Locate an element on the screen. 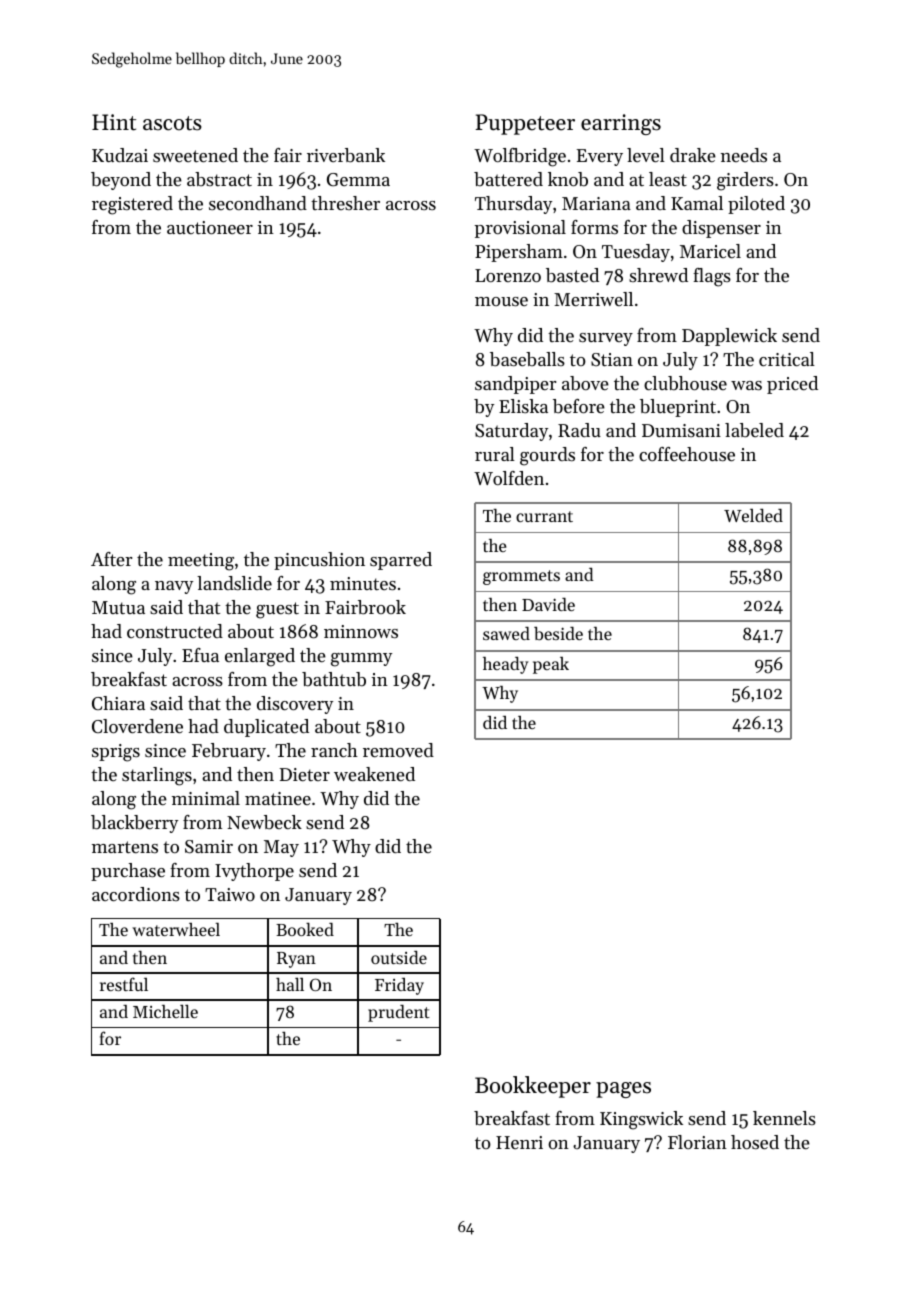 Image resolution: width=915 pixels, height=1298 pixels. removed is located at coordinates (398, 750).
